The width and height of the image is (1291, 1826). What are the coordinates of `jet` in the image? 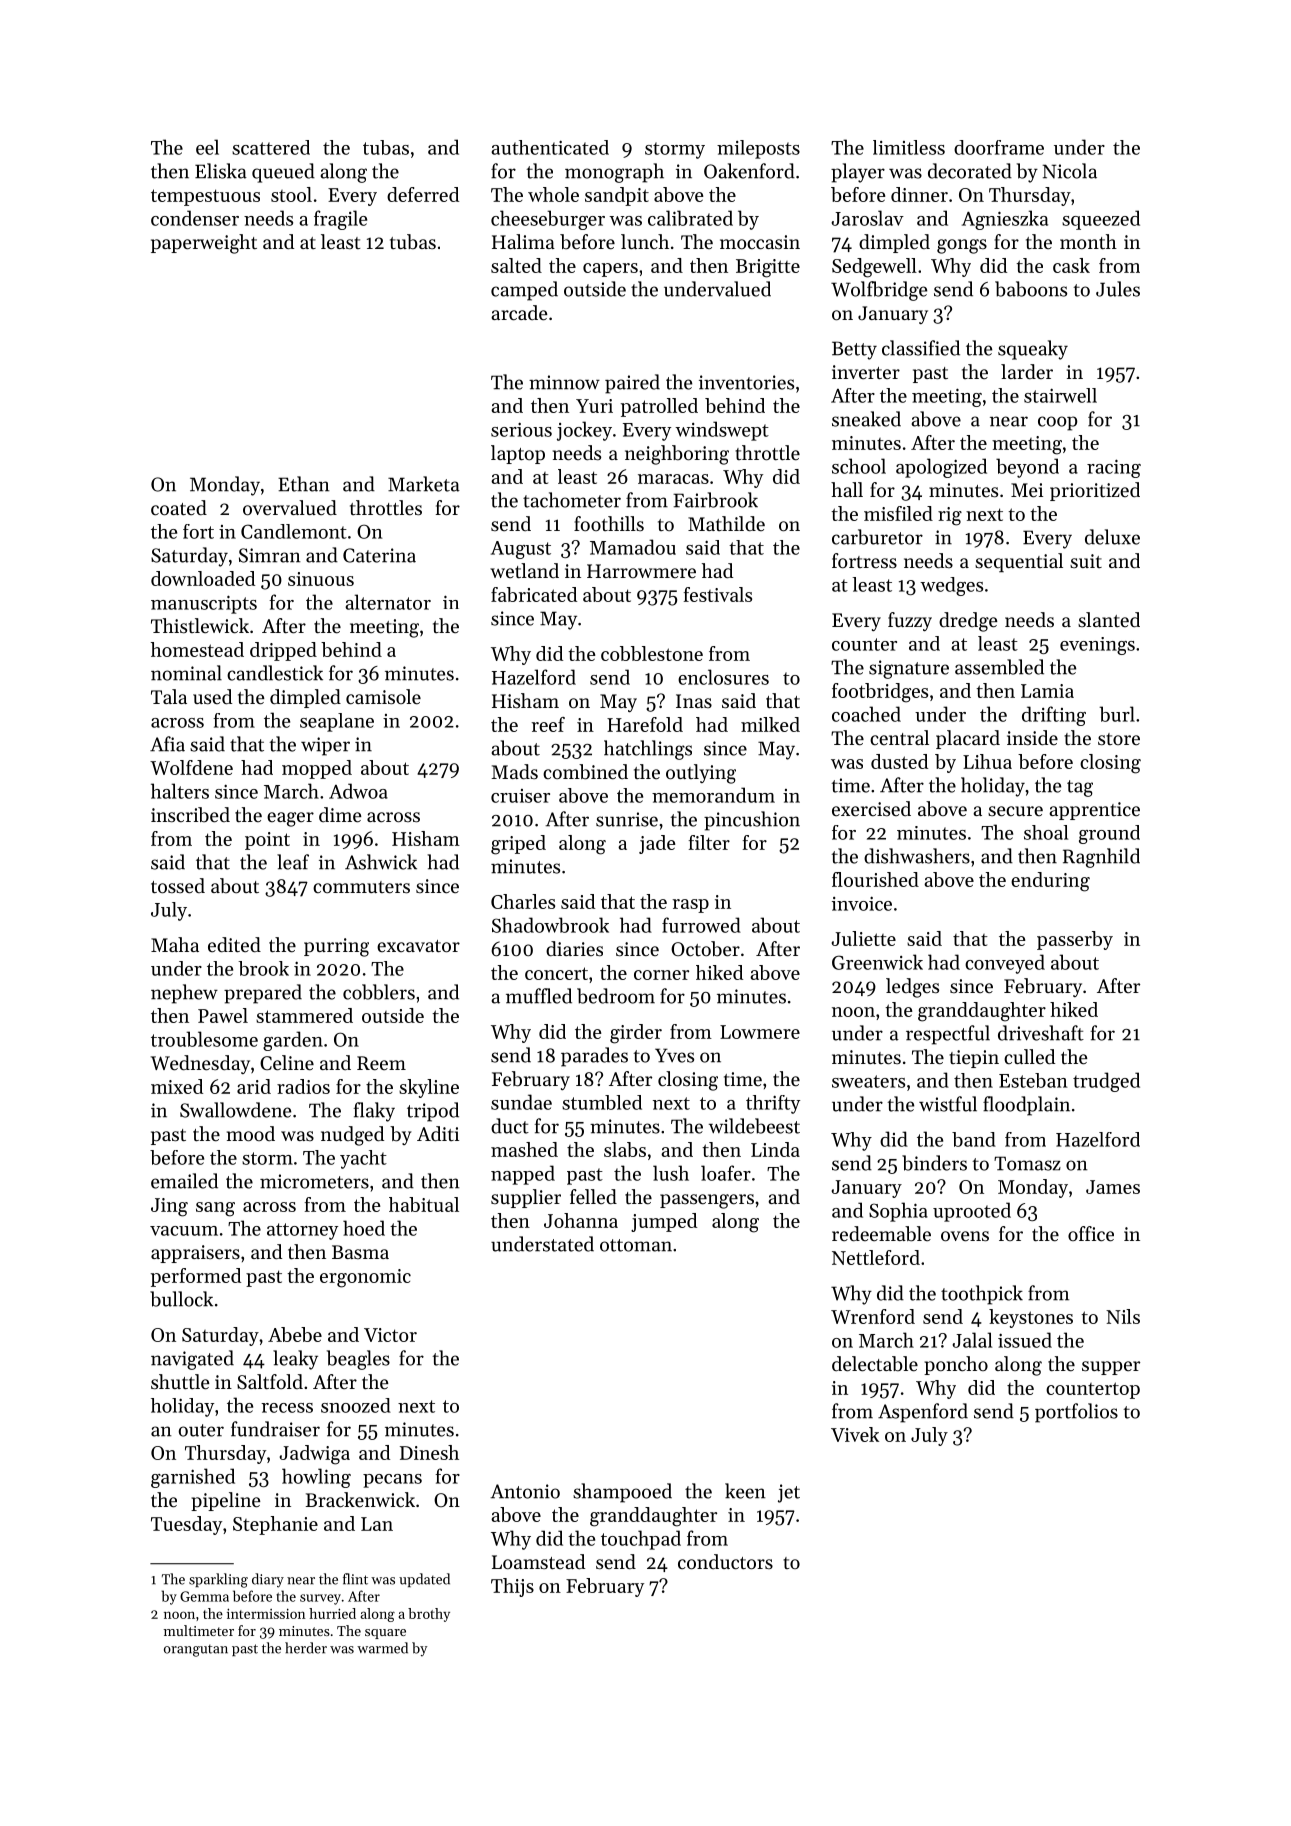 It's located at (789, 1493).
